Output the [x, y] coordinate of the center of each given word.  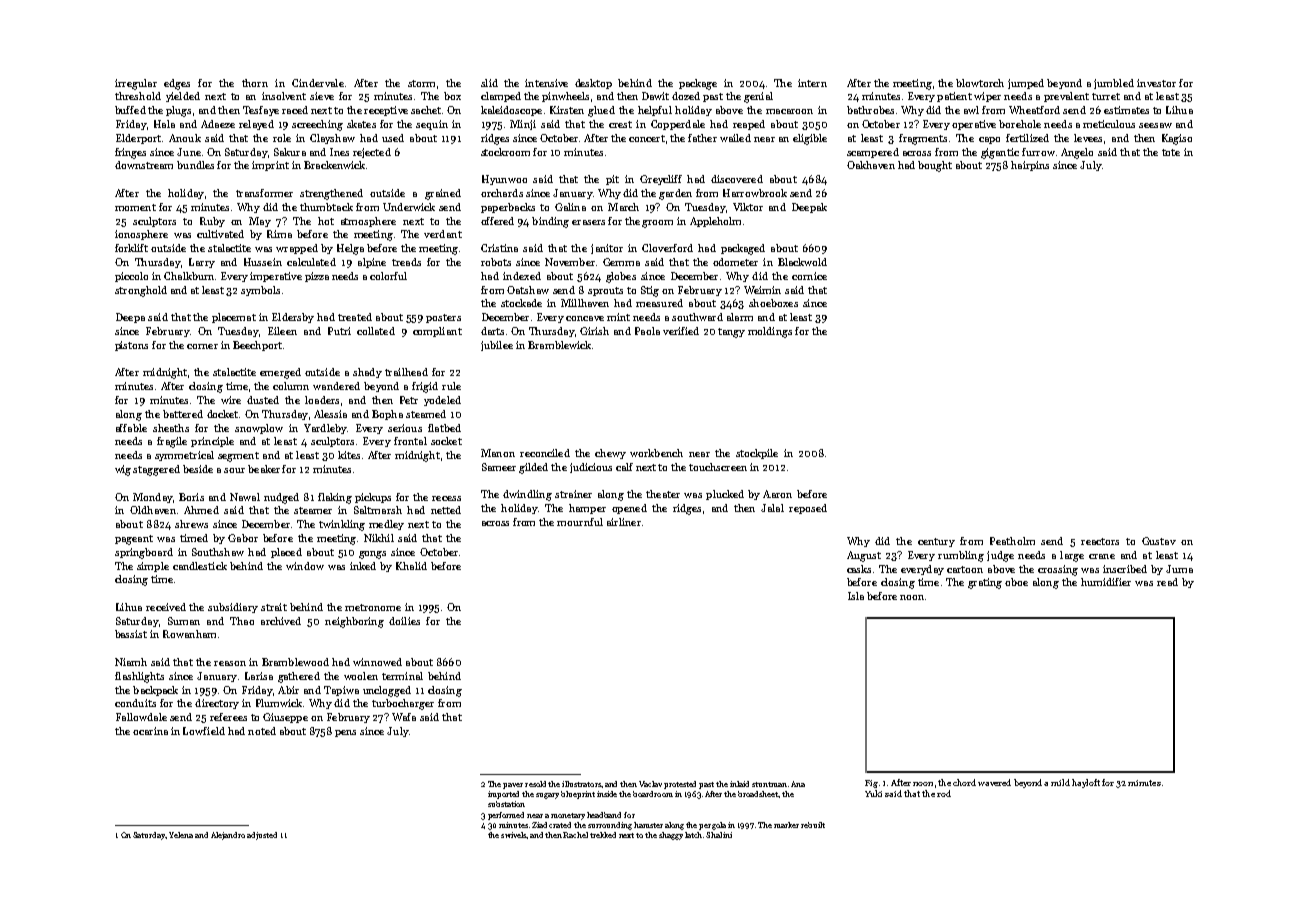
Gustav [1159, 541]
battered [183, 414]
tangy [731, 333]
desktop [593, 84]
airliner [624, 522]
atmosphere [368, 222]
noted [262, 731]
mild [1060, 782]
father [702, 138]
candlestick [200, 566]
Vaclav [650, 784]
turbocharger [403, 704]
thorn [255, 83]
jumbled [1114, 84]
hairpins [1030, 166]
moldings [770, 332]
